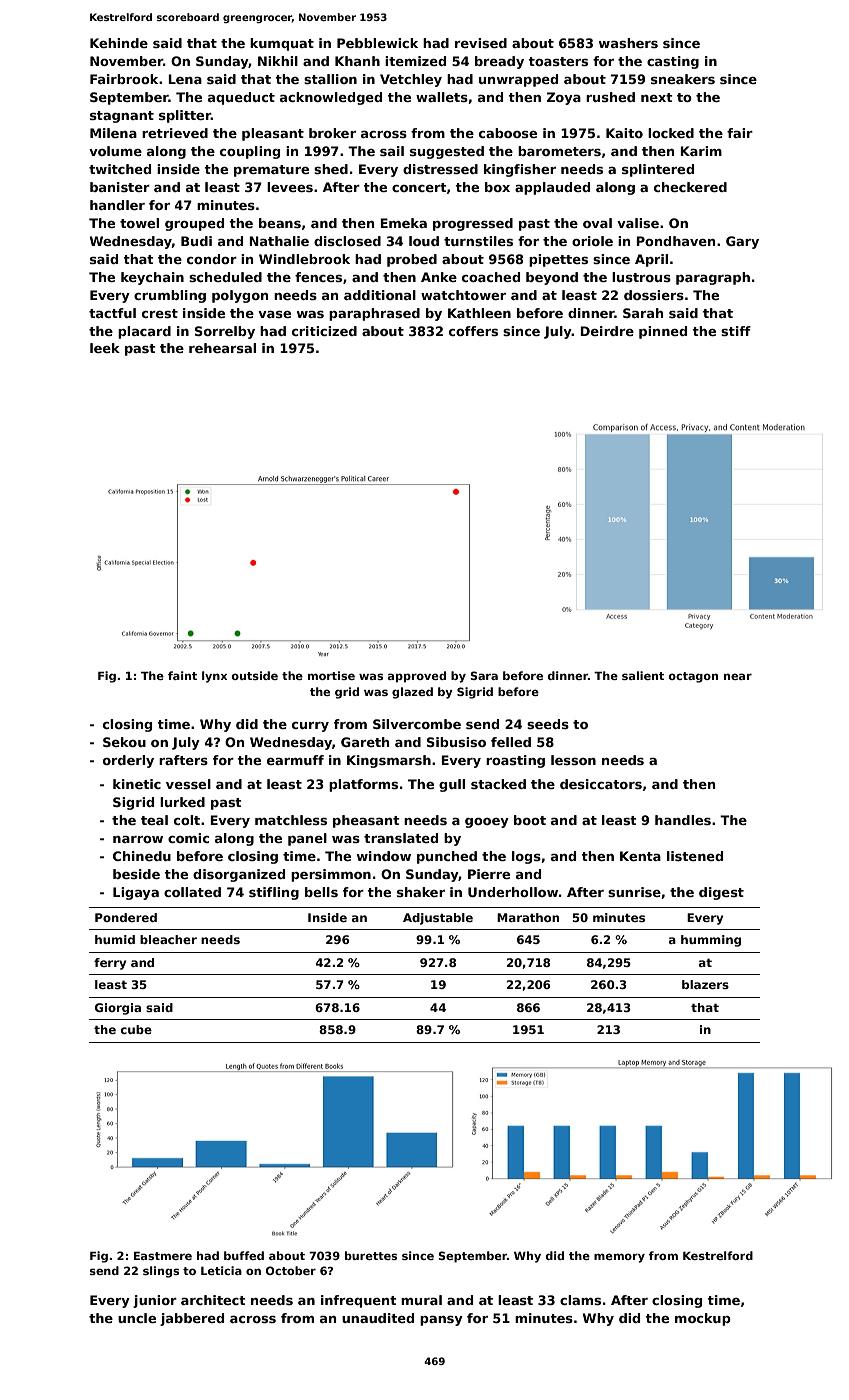 Image resolution: width=849 pixels, height=1400 pixels. What do you see at coordinates (274, 893) in the screenshot?
I see `stifling` at bounding box center [274, 893].
